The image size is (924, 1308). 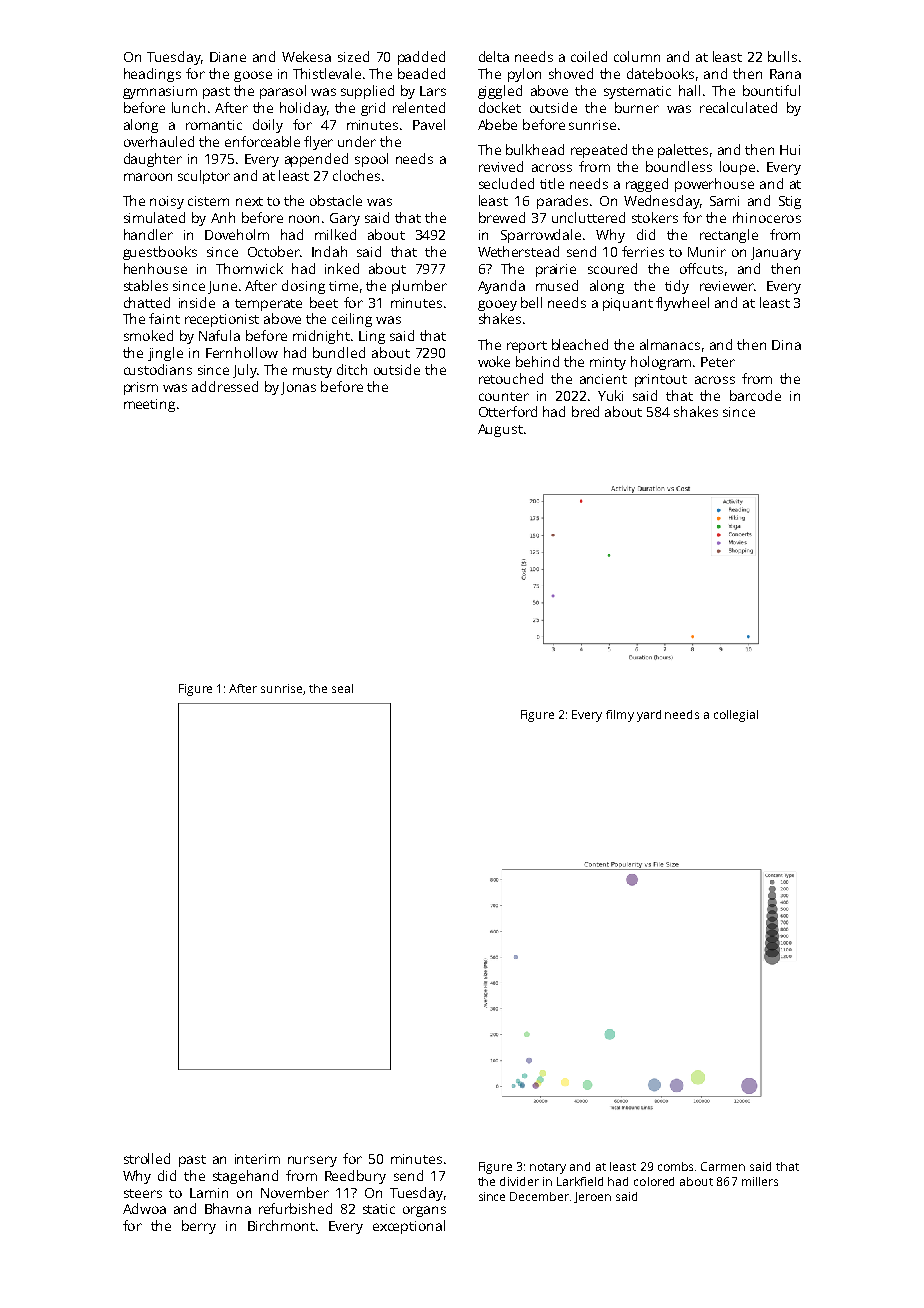 What do you see at coordinates (649, 716) in the page?
I see `yard` at bounding box center [649, 716].
